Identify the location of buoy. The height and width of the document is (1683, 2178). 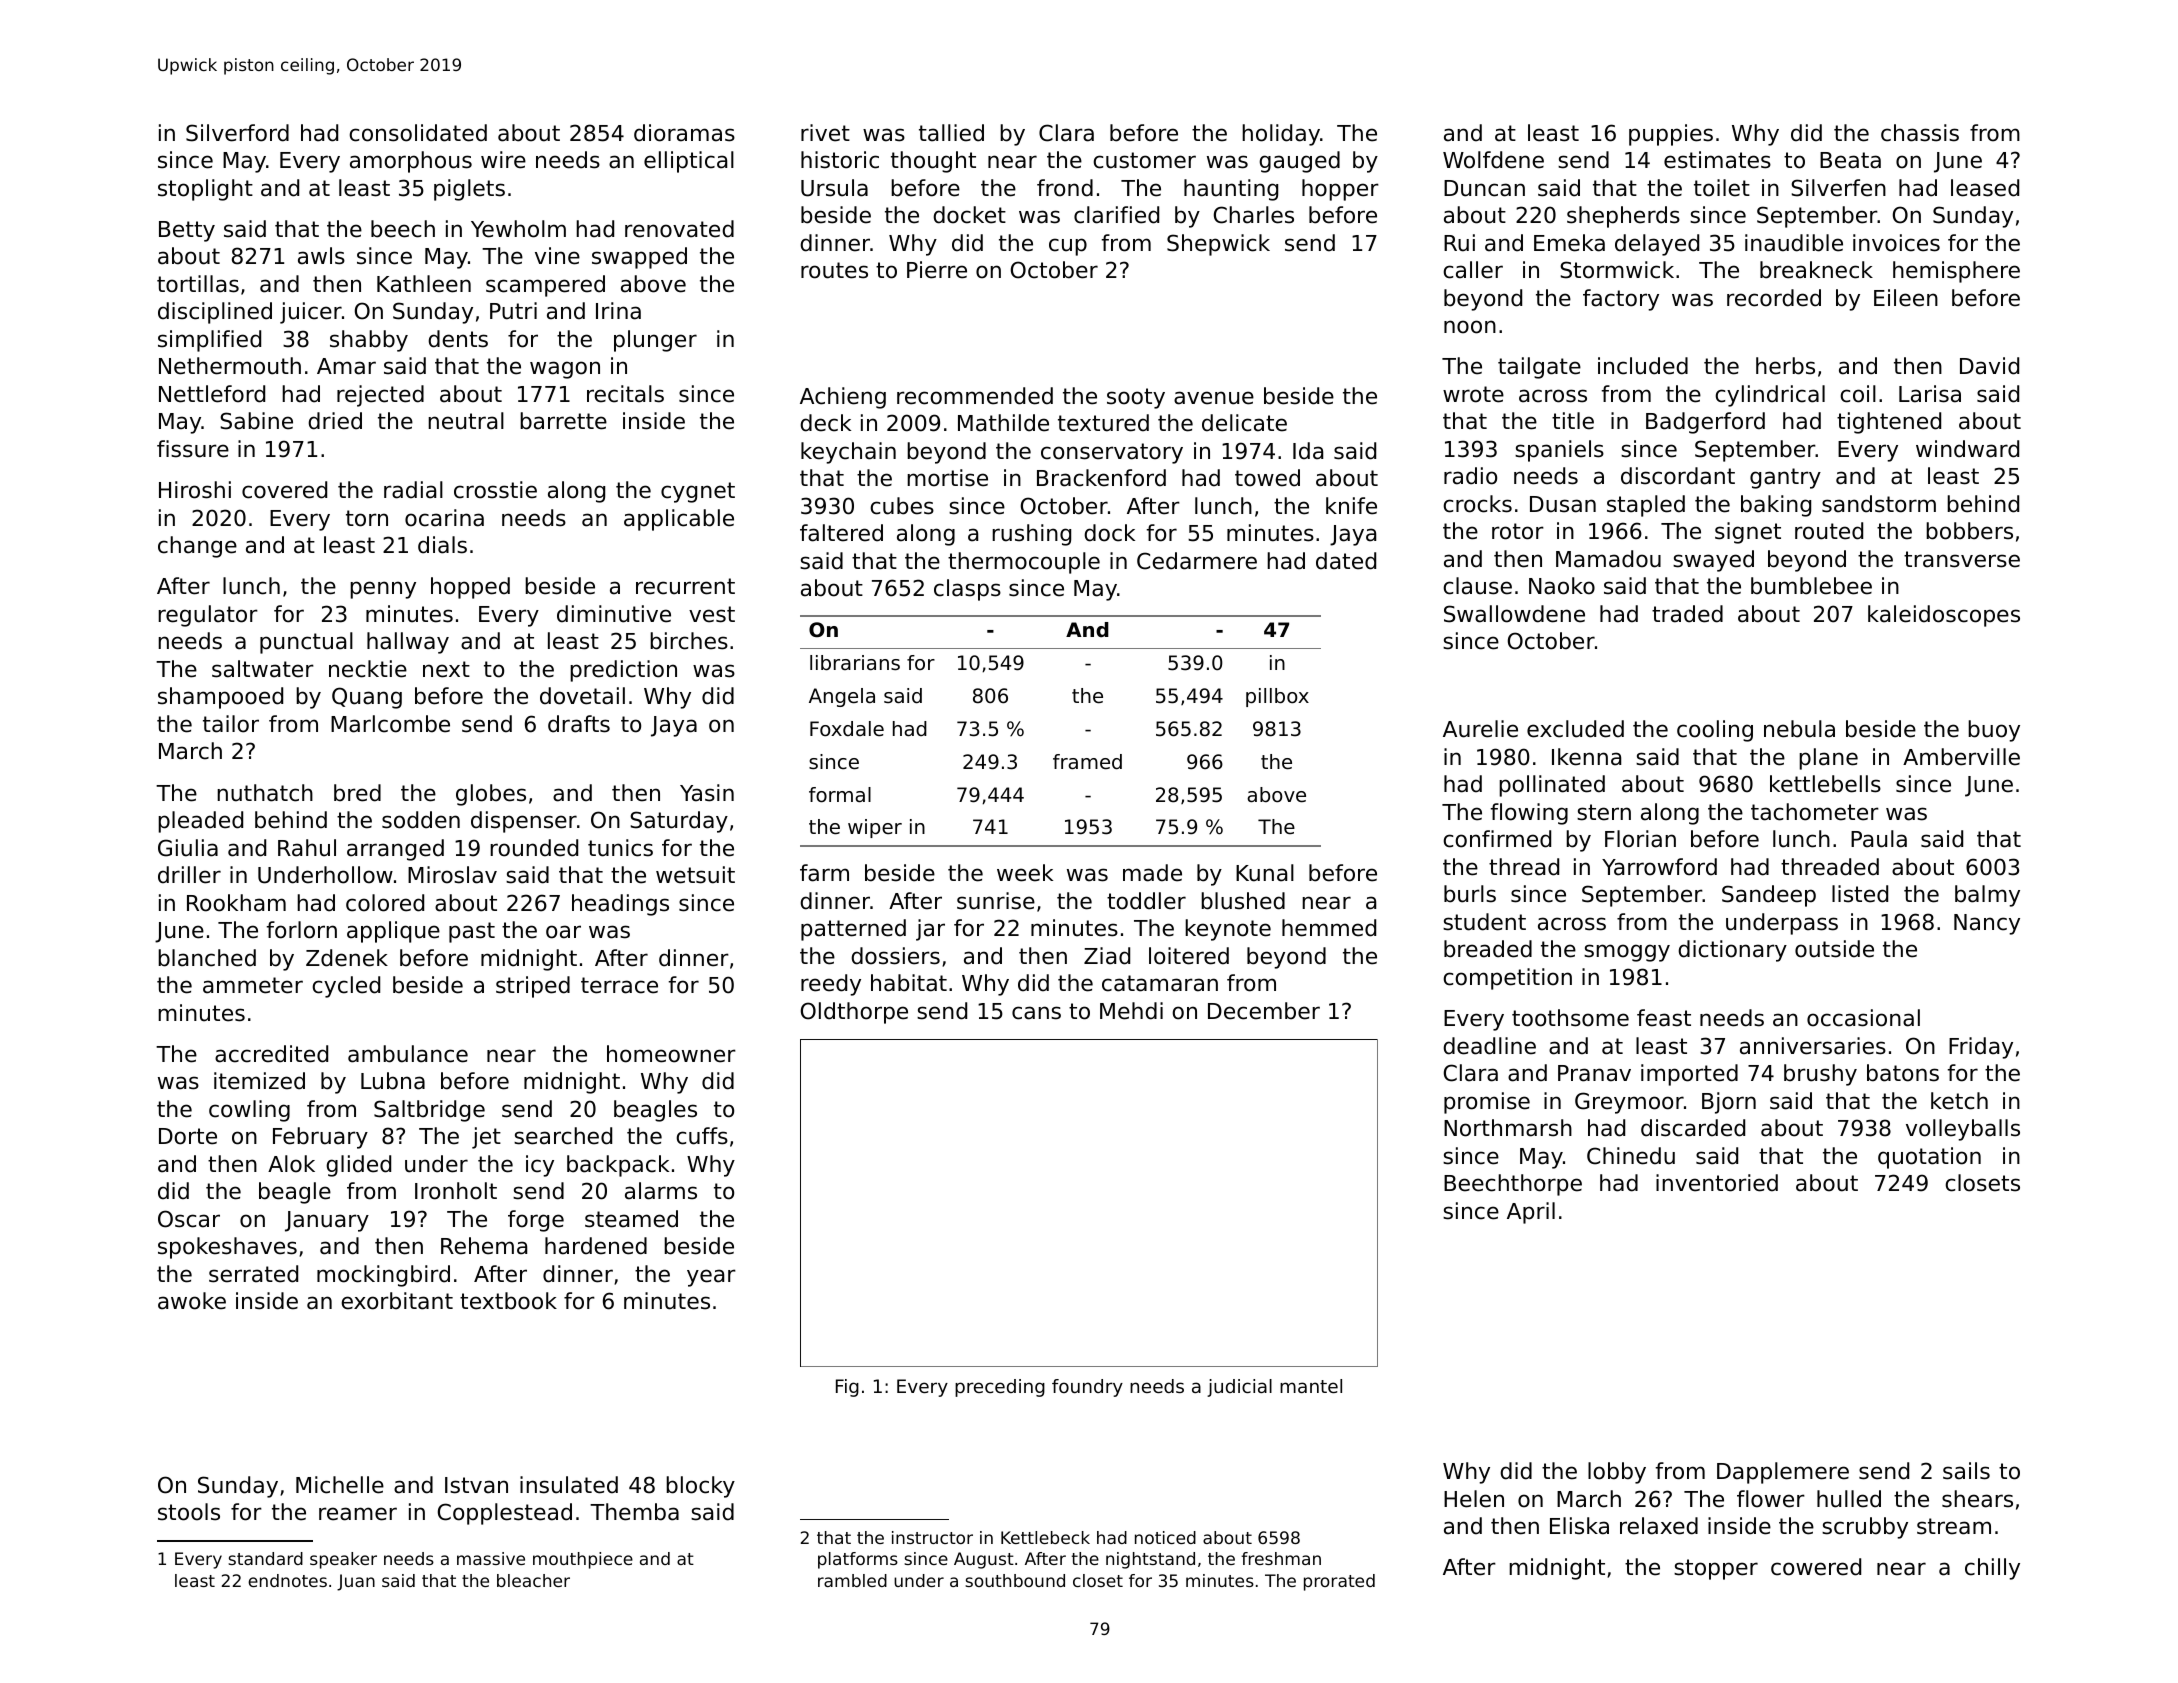
(1994, 731).
